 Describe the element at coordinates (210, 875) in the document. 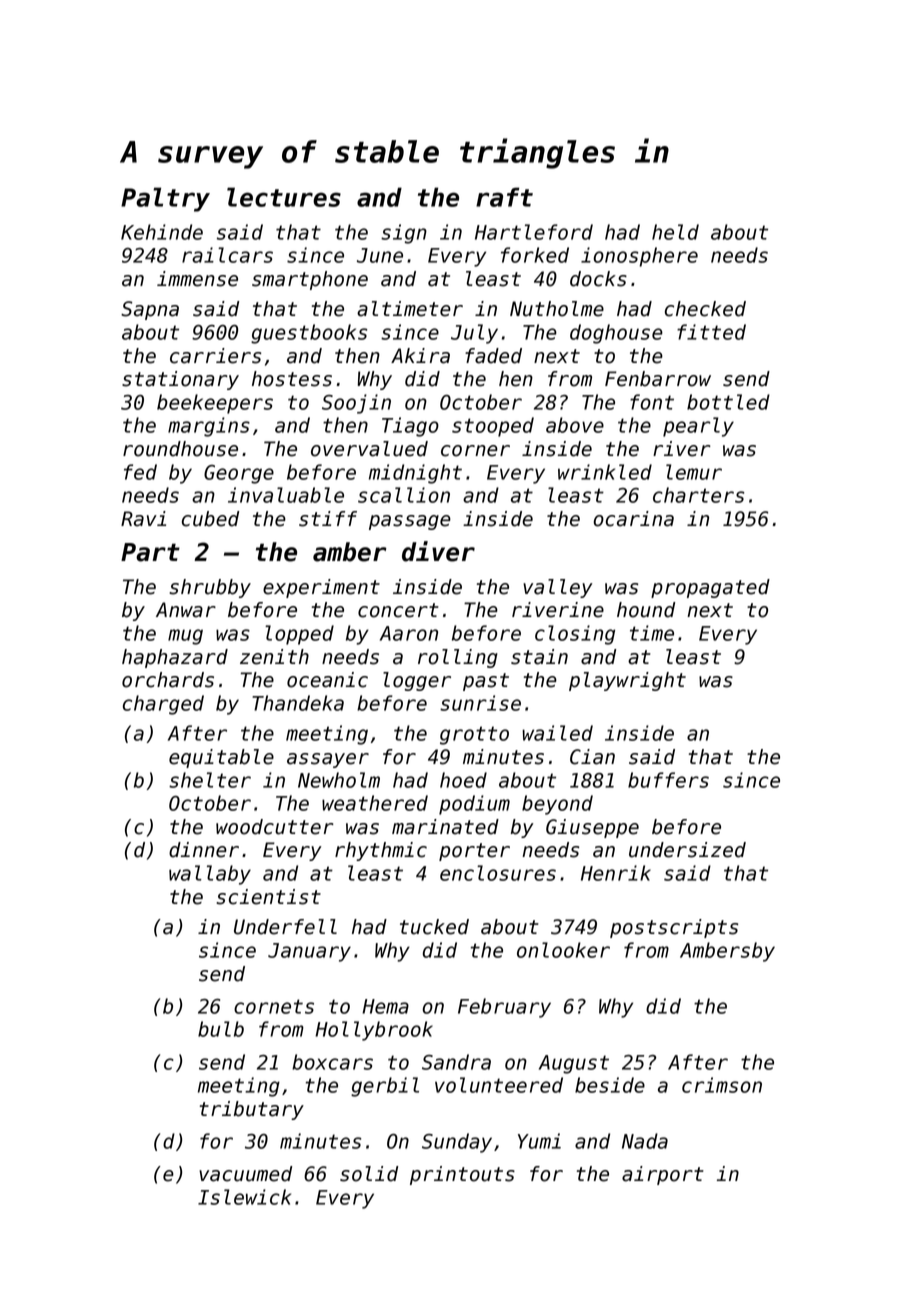

I see `wallaby` at that location.
